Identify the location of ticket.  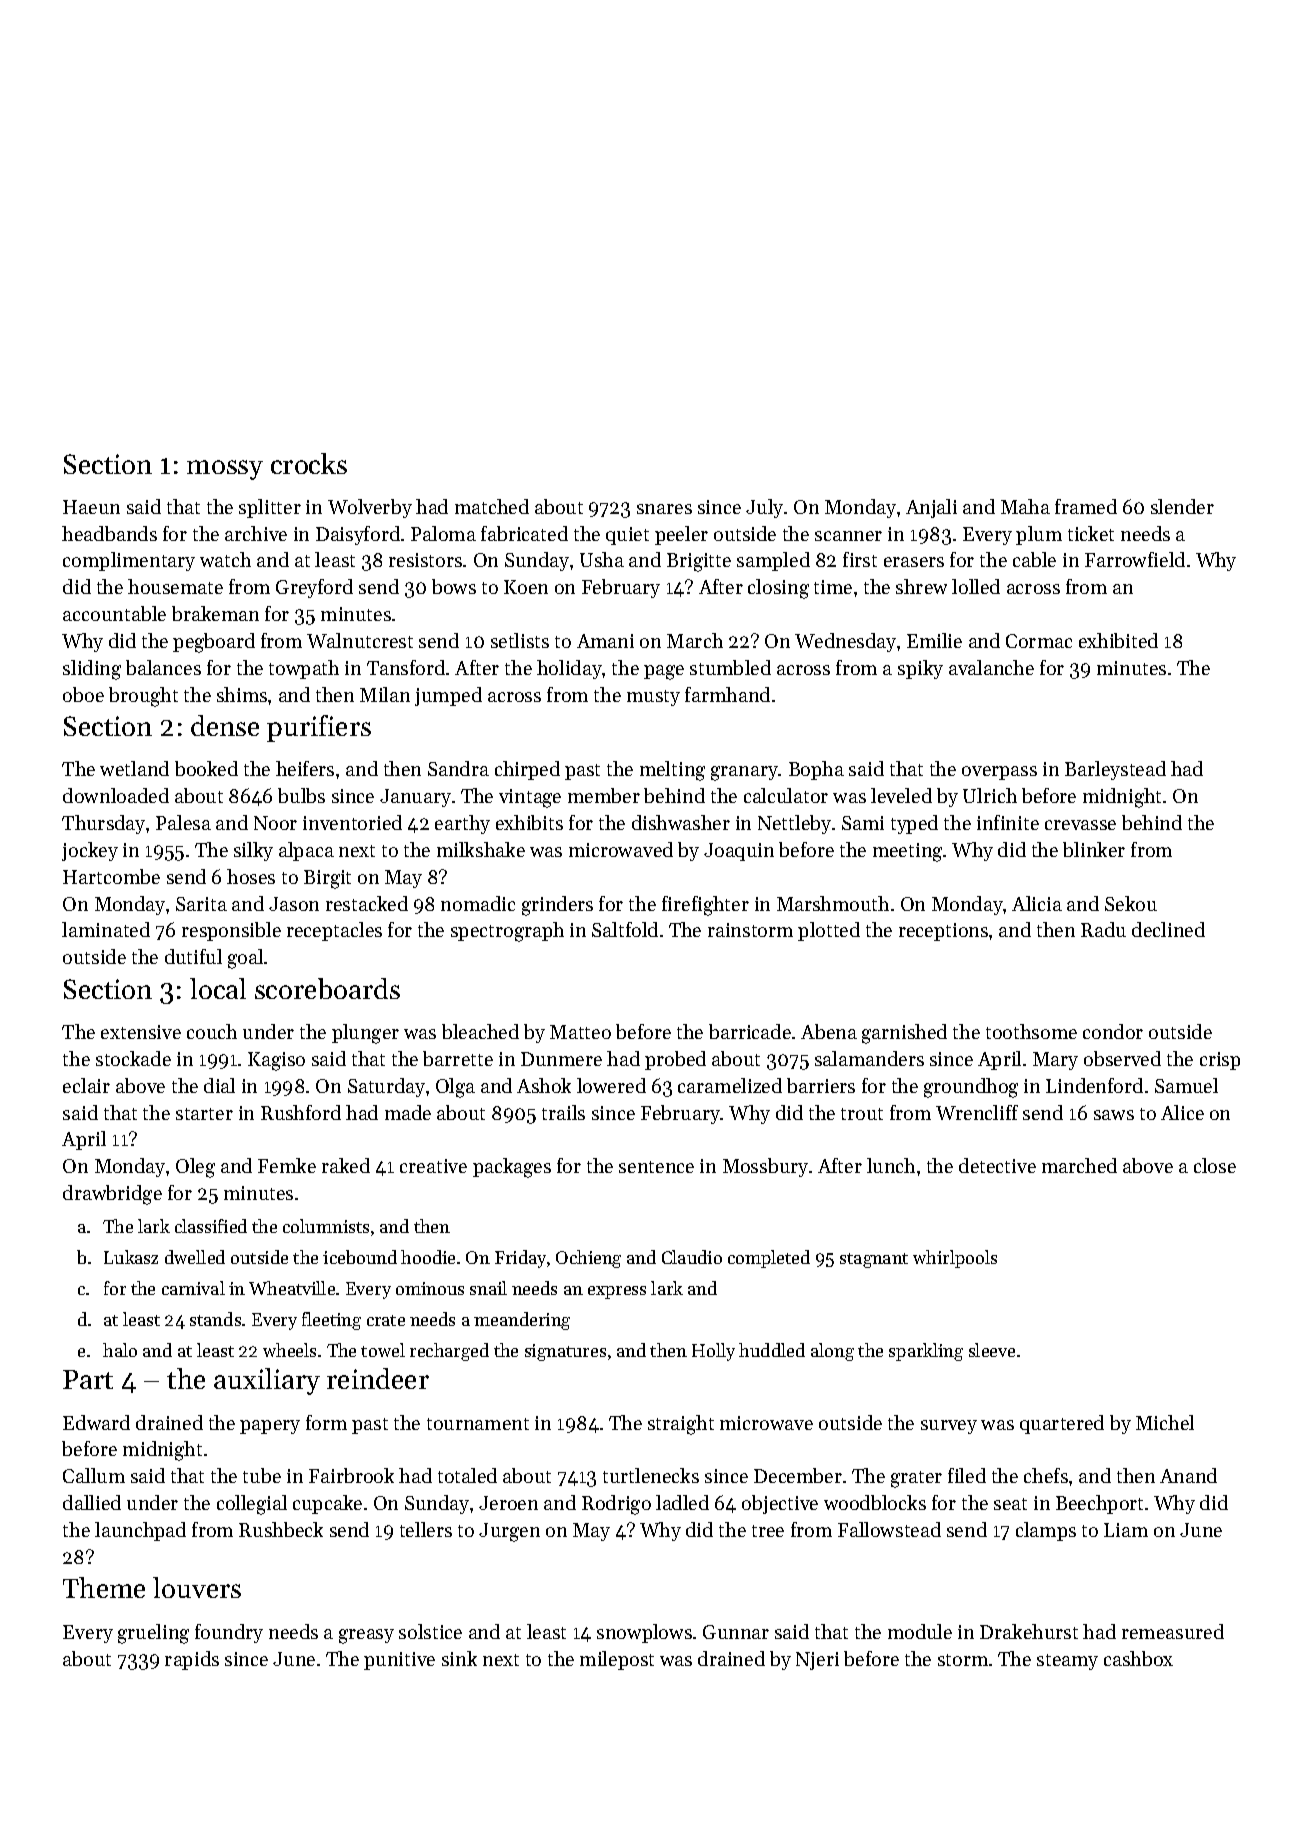
(1091, 533).
